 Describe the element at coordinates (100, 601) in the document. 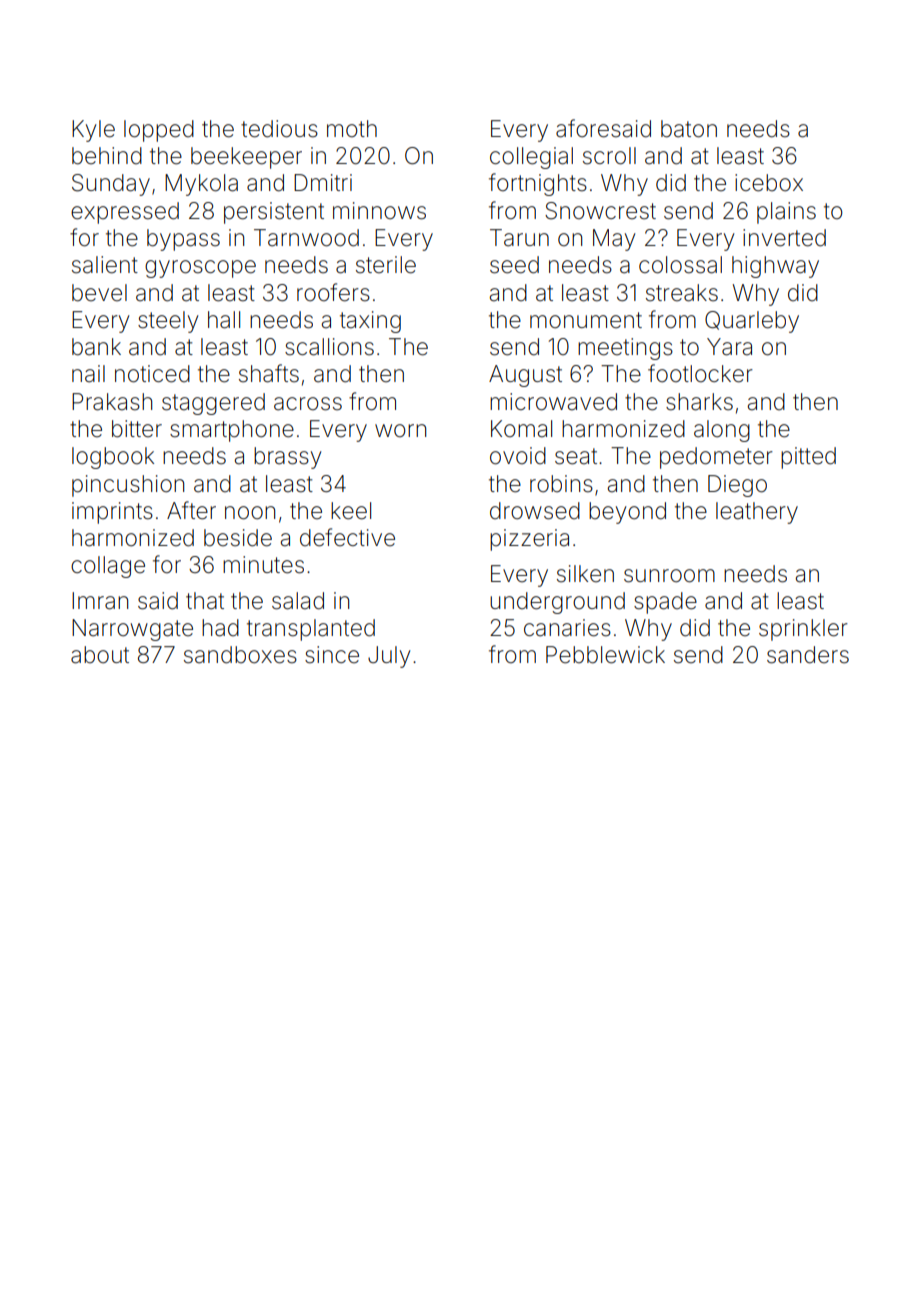

I see `Imran` at that location.
